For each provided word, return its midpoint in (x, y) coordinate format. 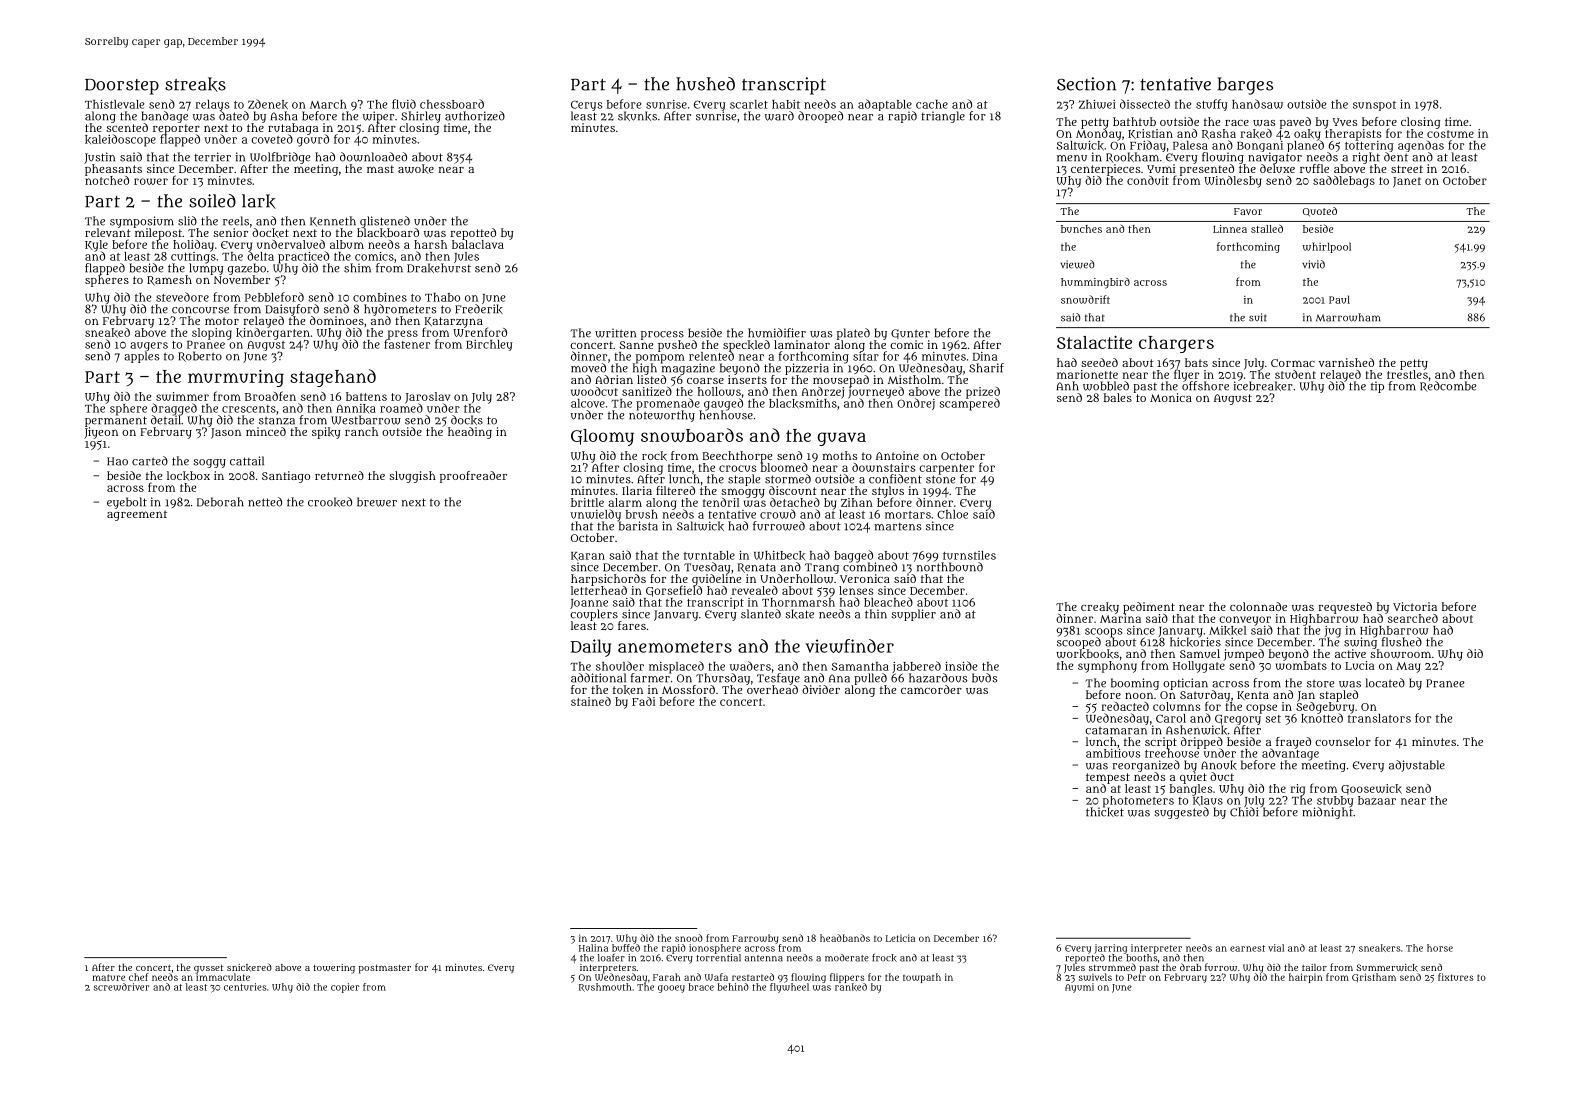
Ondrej (916, 404)
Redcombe (1448, 386)
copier (345, 988)
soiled (212, 201)
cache (932, 104)
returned (339, 475)
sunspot (1374, 106)
